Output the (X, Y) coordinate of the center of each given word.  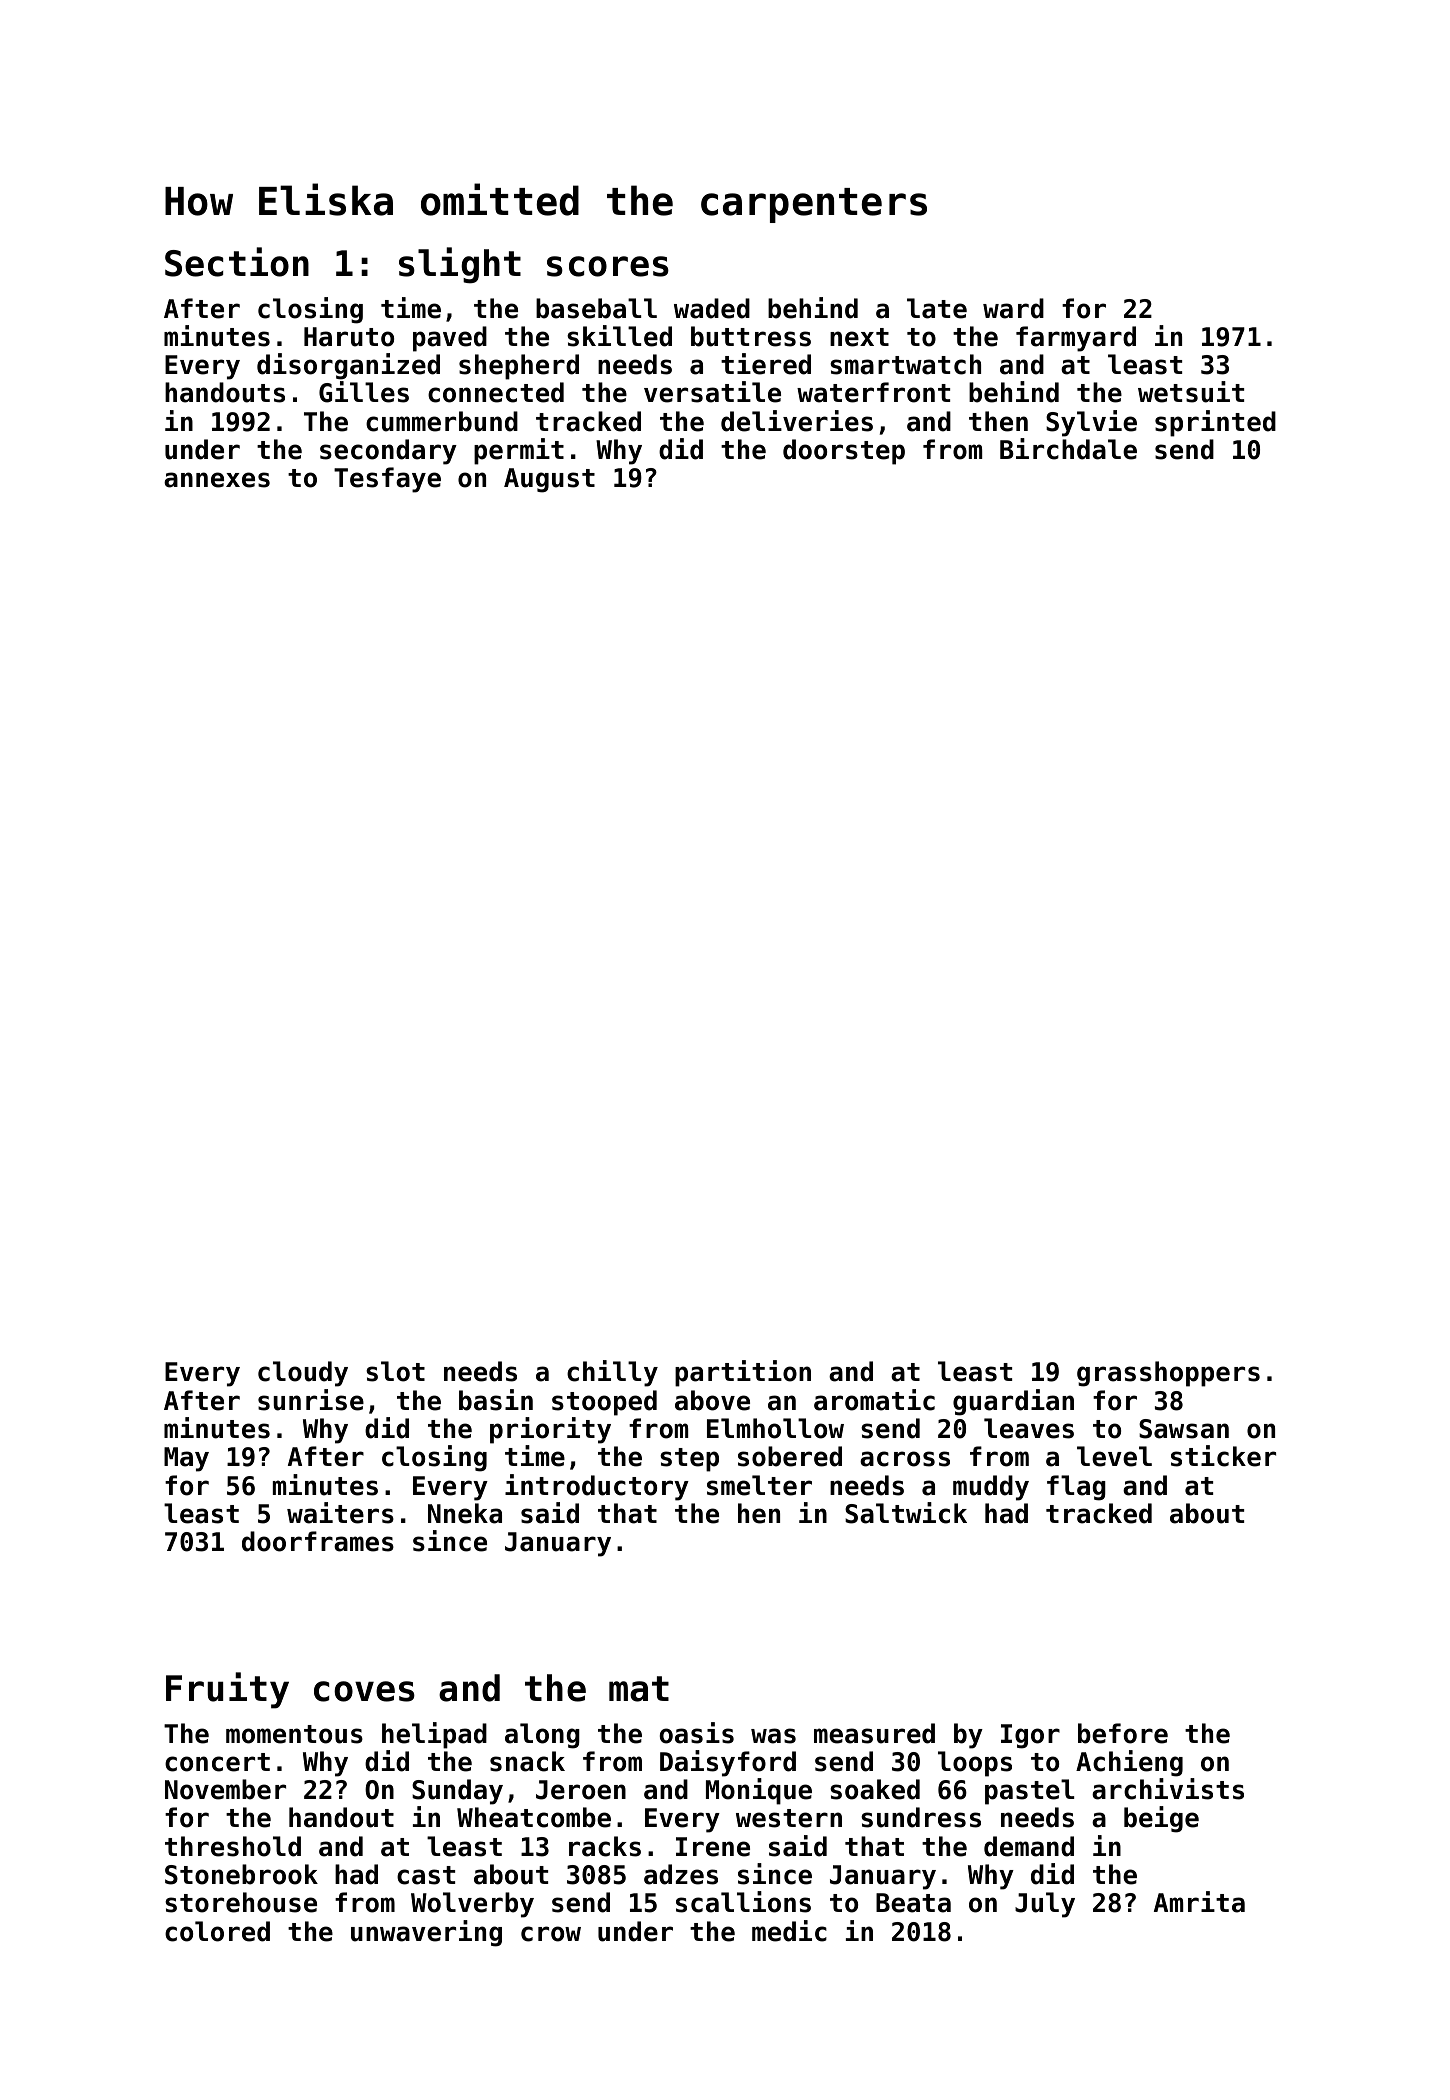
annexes (217, 480)
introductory (597, 1487)
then (998, 421)
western (789, 1818)
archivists (1168, 1789)
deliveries (797, 421)
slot (395, 1371)
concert (217, 1762)
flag (1076, 1488)
